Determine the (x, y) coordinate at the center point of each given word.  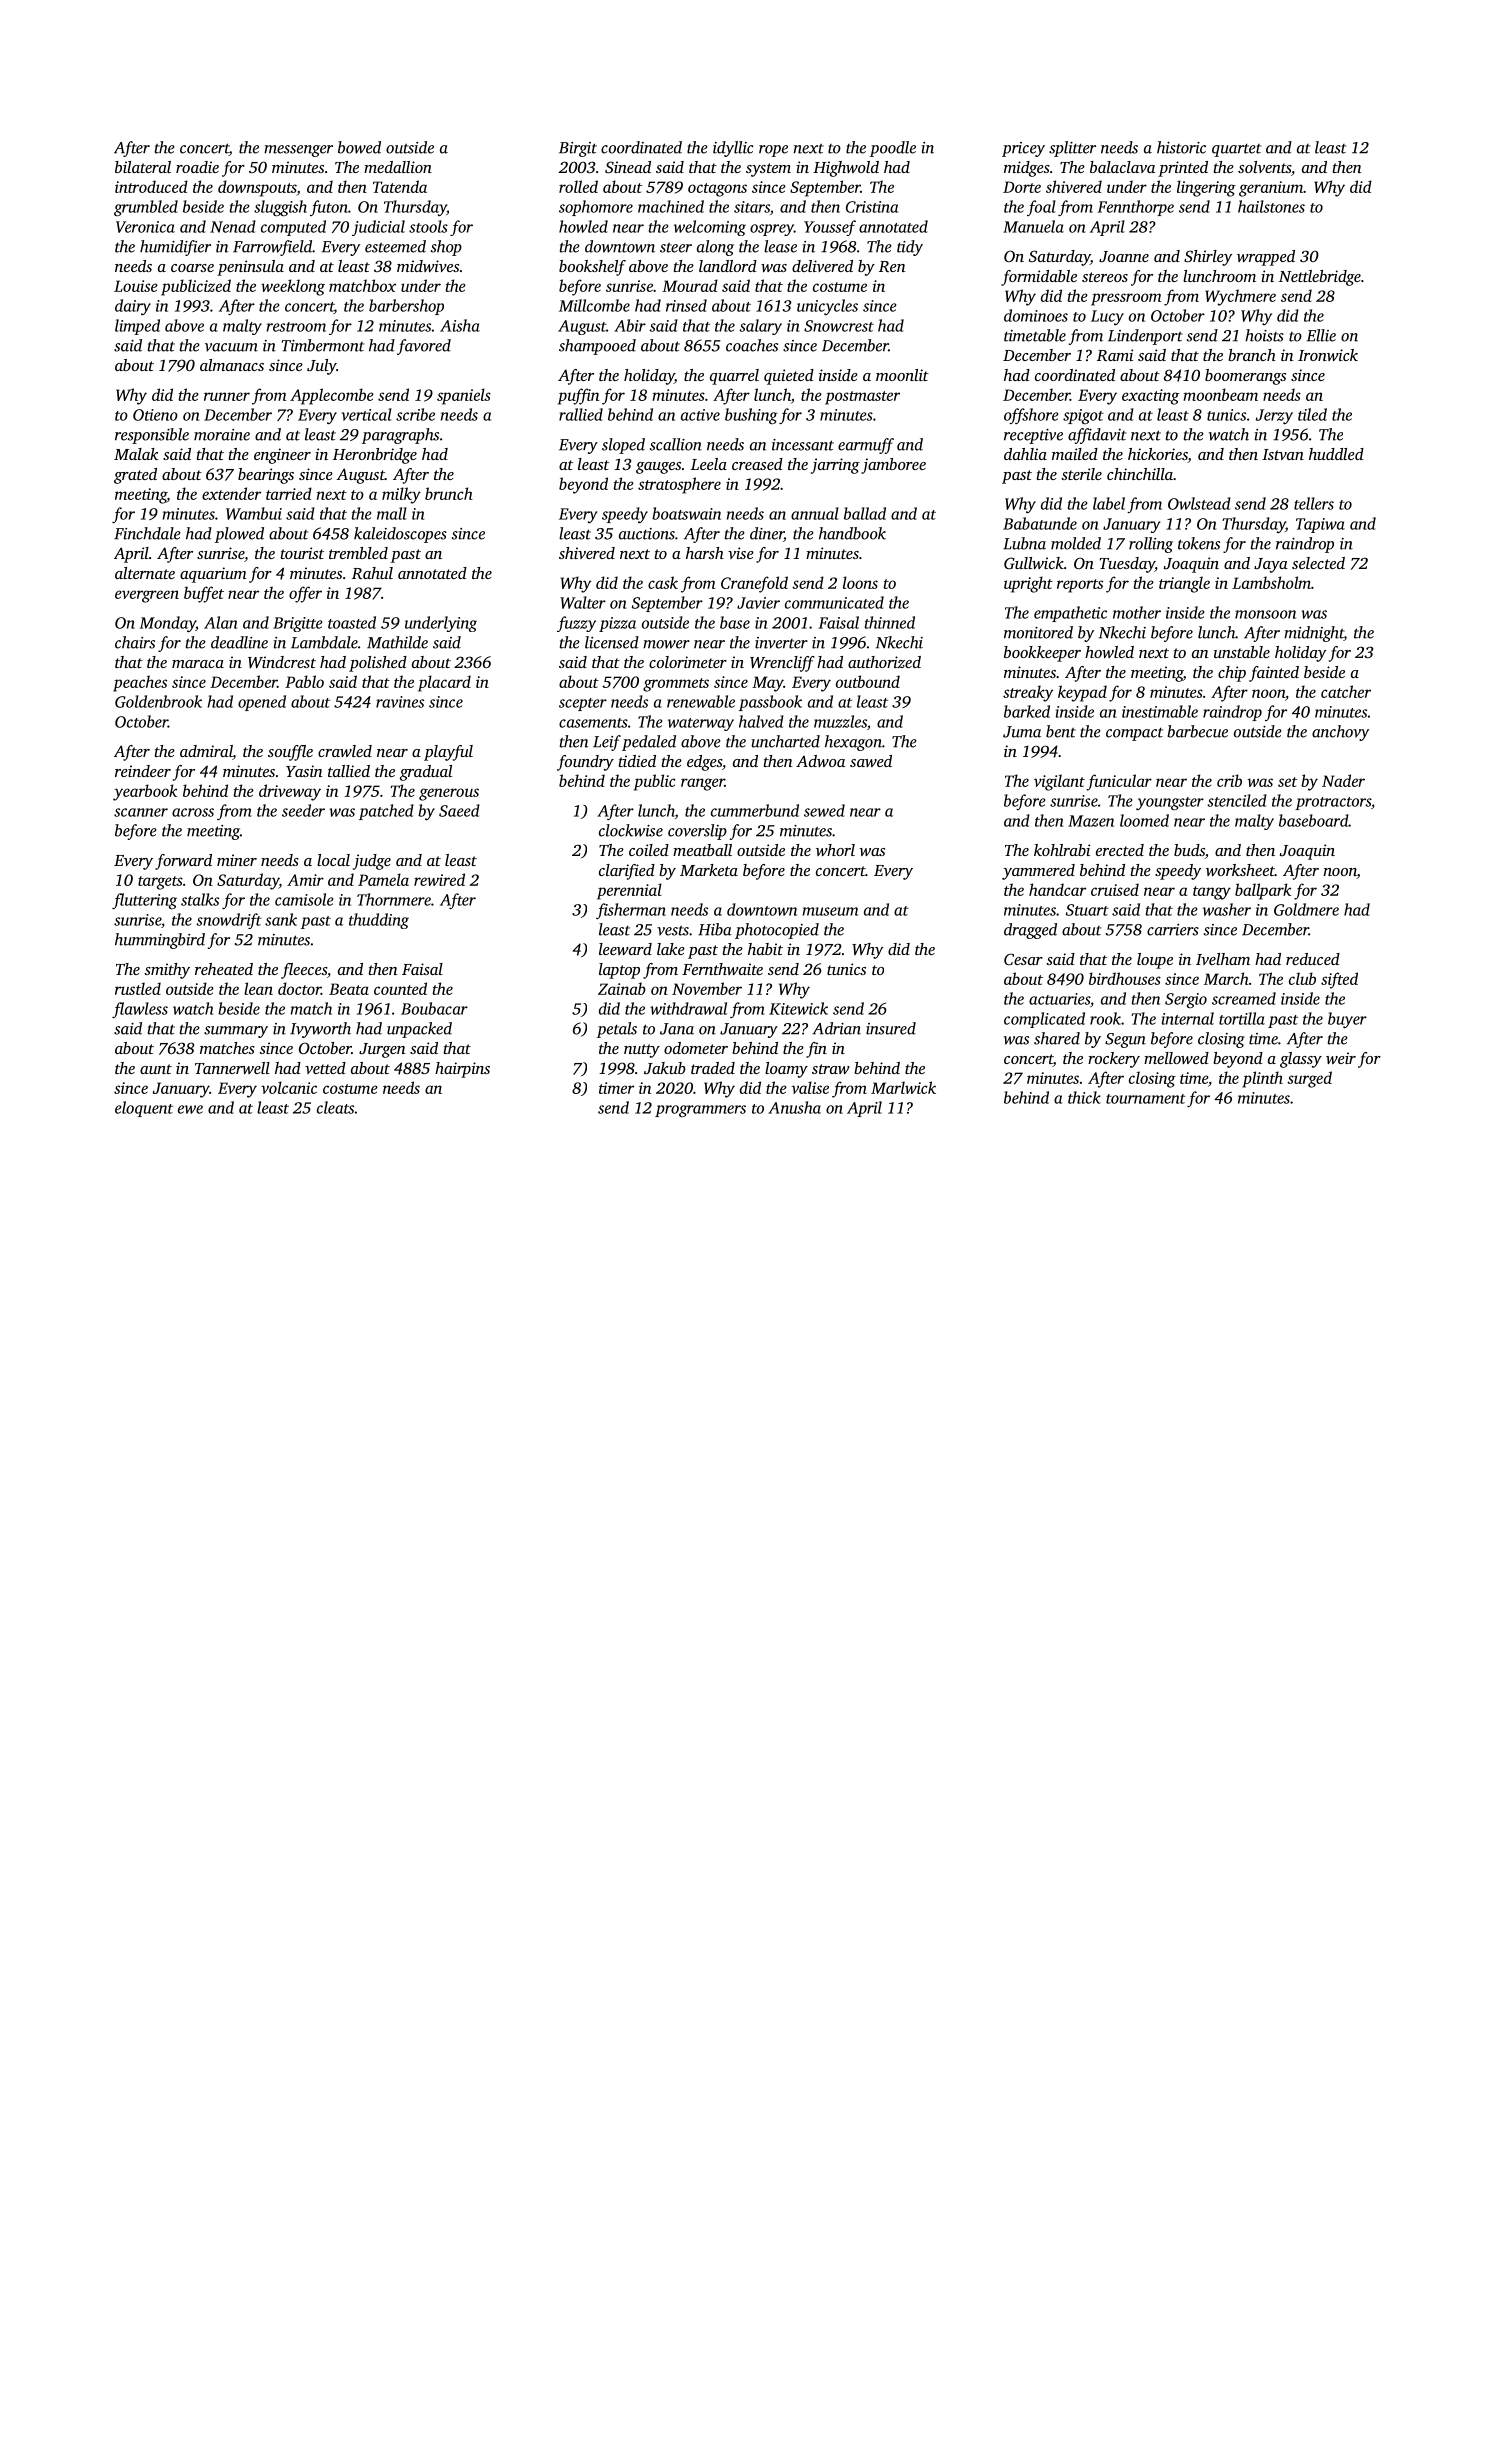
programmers (700, 1111)
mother (1137, 612)
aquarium (213, 575)
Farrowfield (272, 248)
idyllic (733, 149)
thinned (890, 622)
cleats (335, 1107)
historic (1181, 147)
